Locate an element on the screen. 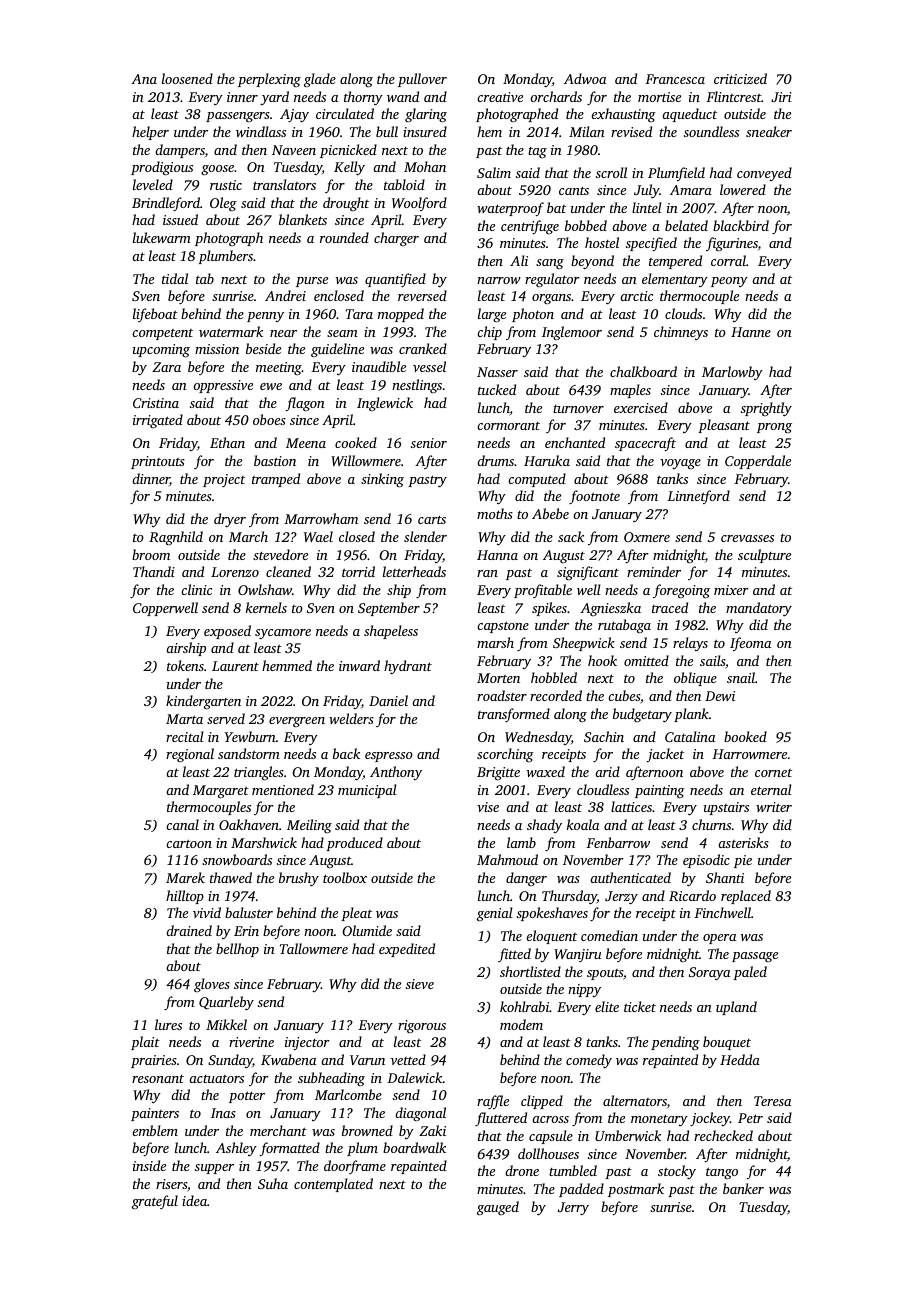 This screenshot has width=924, height=1314. emblem is located at coordinates (155, 1130).
